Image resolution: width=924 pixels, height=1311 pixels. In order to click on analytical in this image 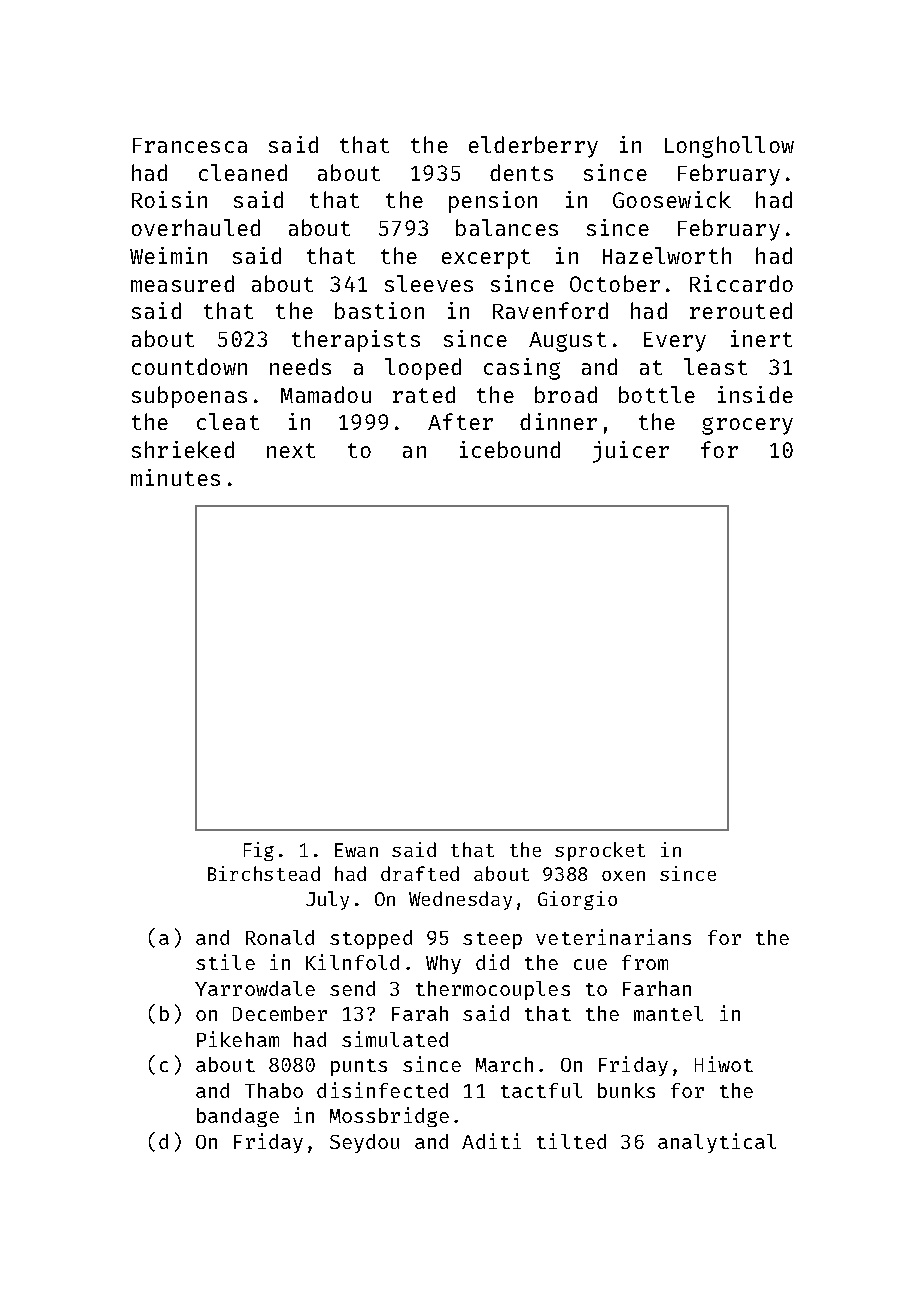, I will do `click(717, 1143)`.
